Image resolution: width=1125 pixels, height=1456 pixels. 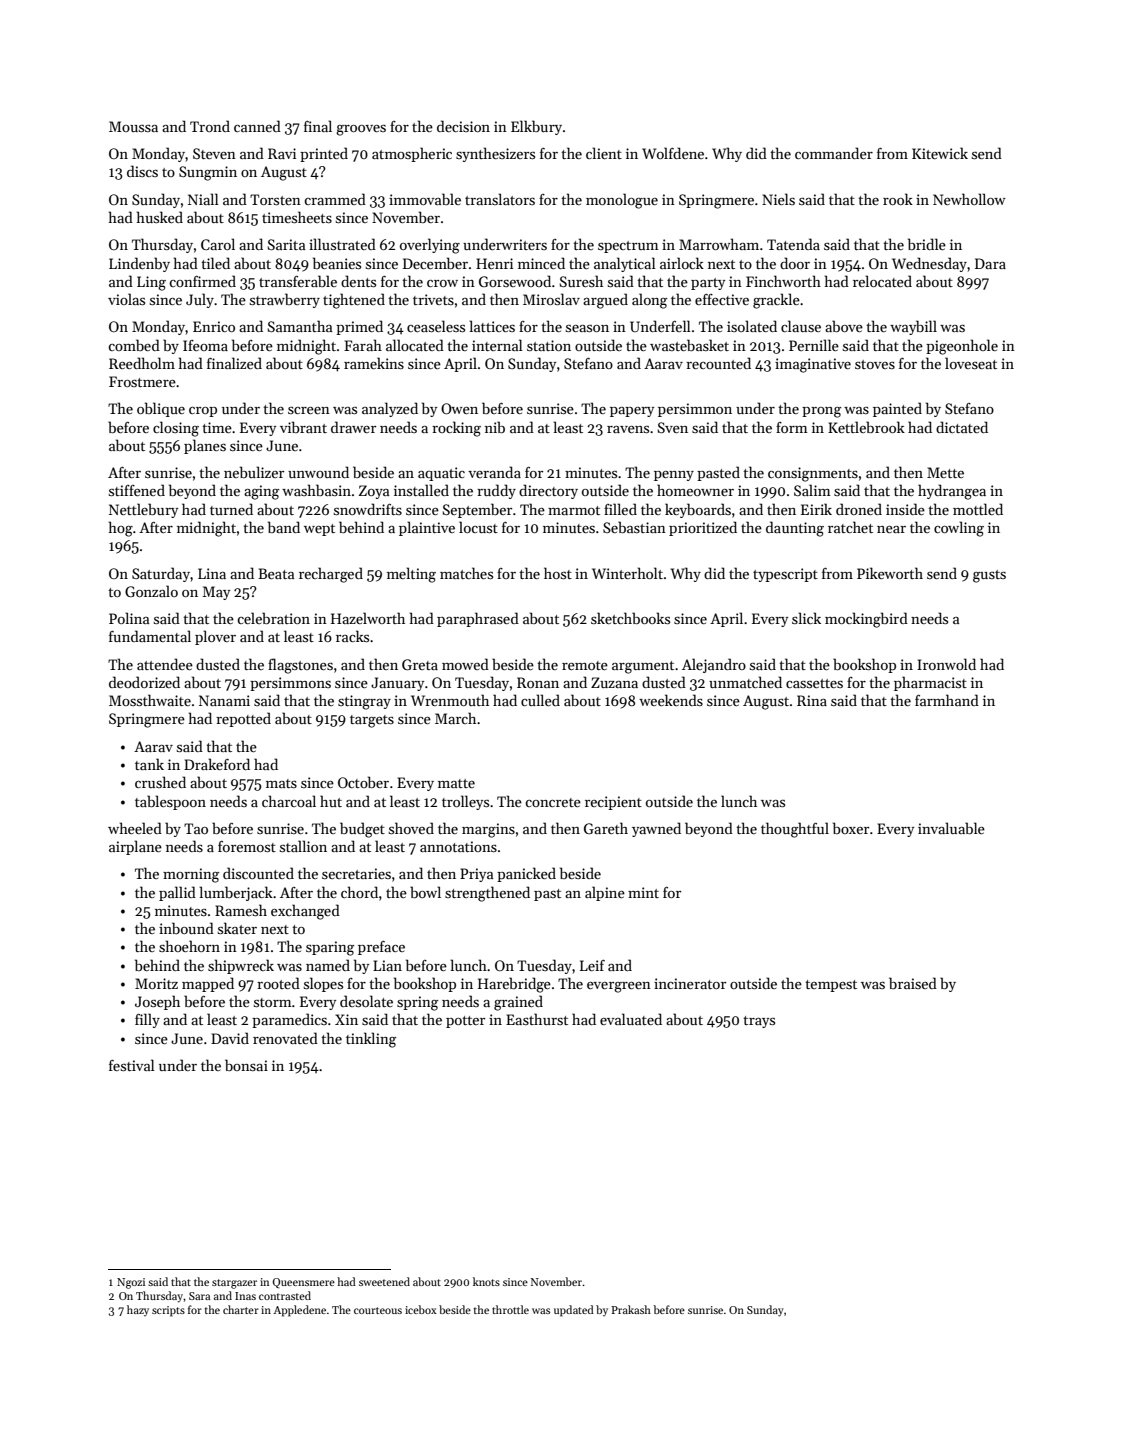 I want to click on screen, so click(x=309, y=410).
